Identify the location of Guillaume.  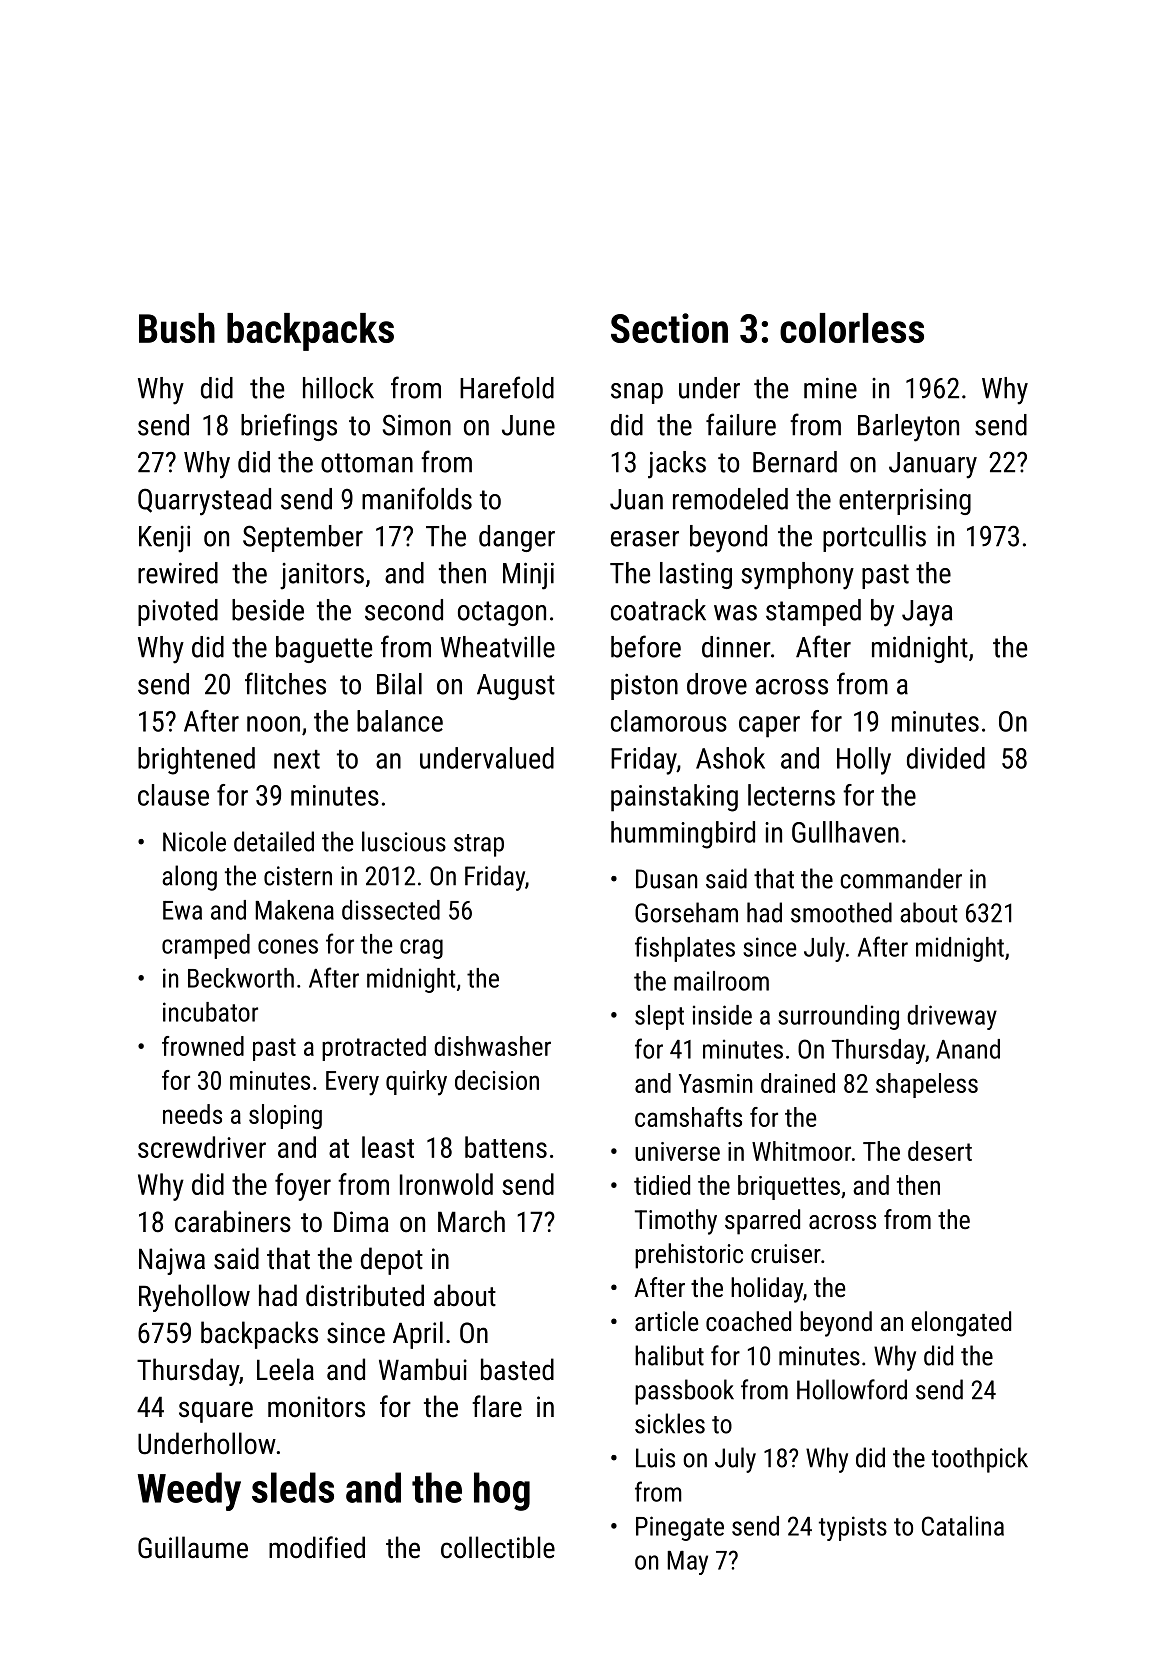
(193, 1547).
